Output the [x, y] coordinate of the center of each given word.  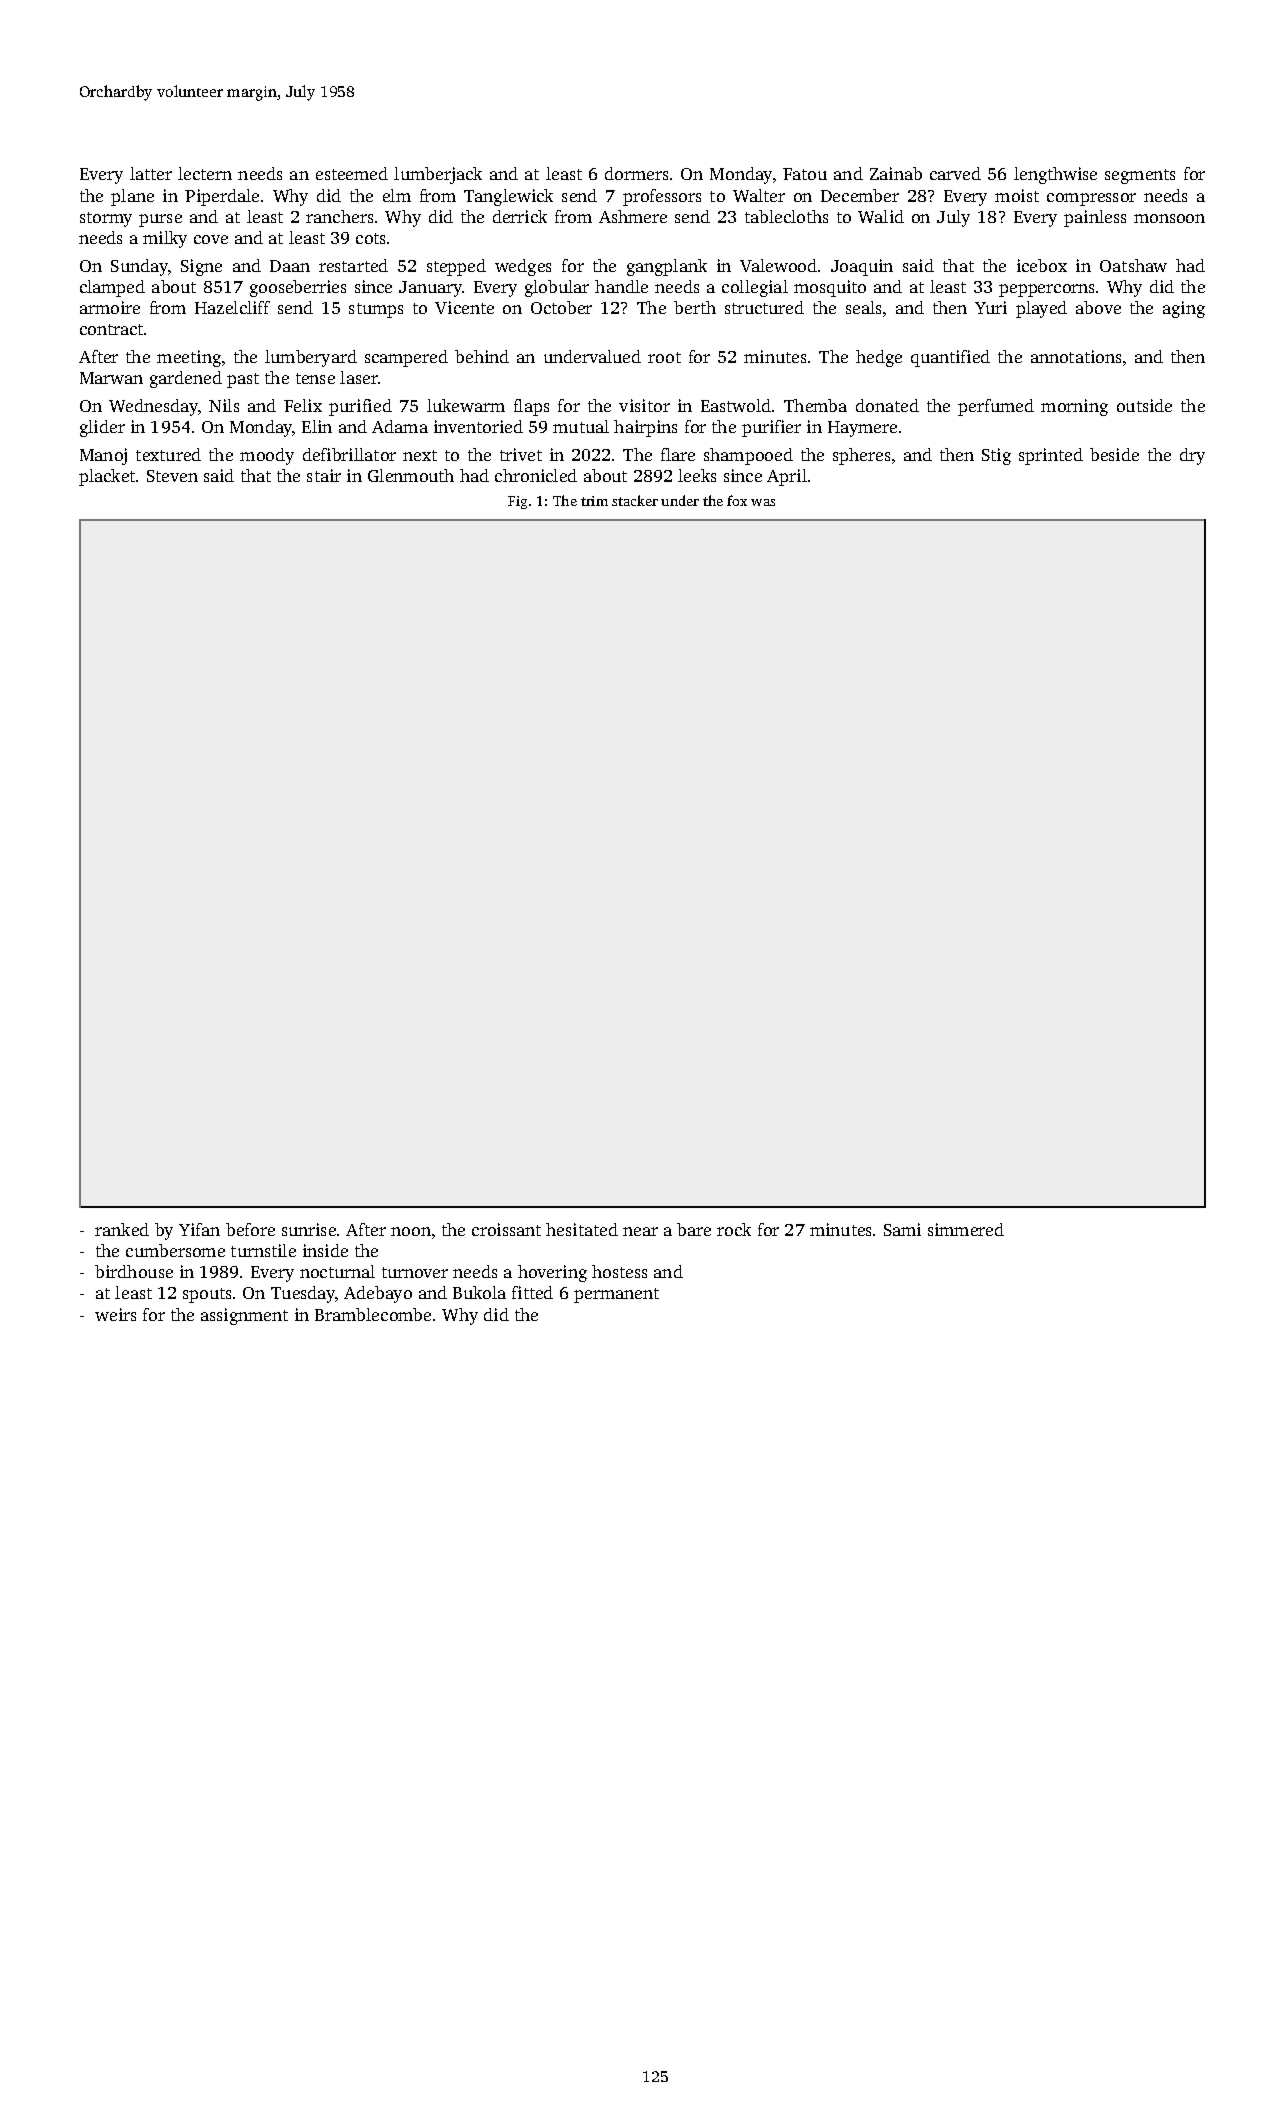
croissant [506, 1229]
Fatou [805, 174]
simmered [966, 1229]
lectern [205, 173]
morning [1074, 407]
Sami [902, 1229]
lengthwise [1055, 175]
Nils [224, 405]
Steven [172, 476]
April [787, 477]
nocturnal [337, 1271]
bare [694, 1229]
